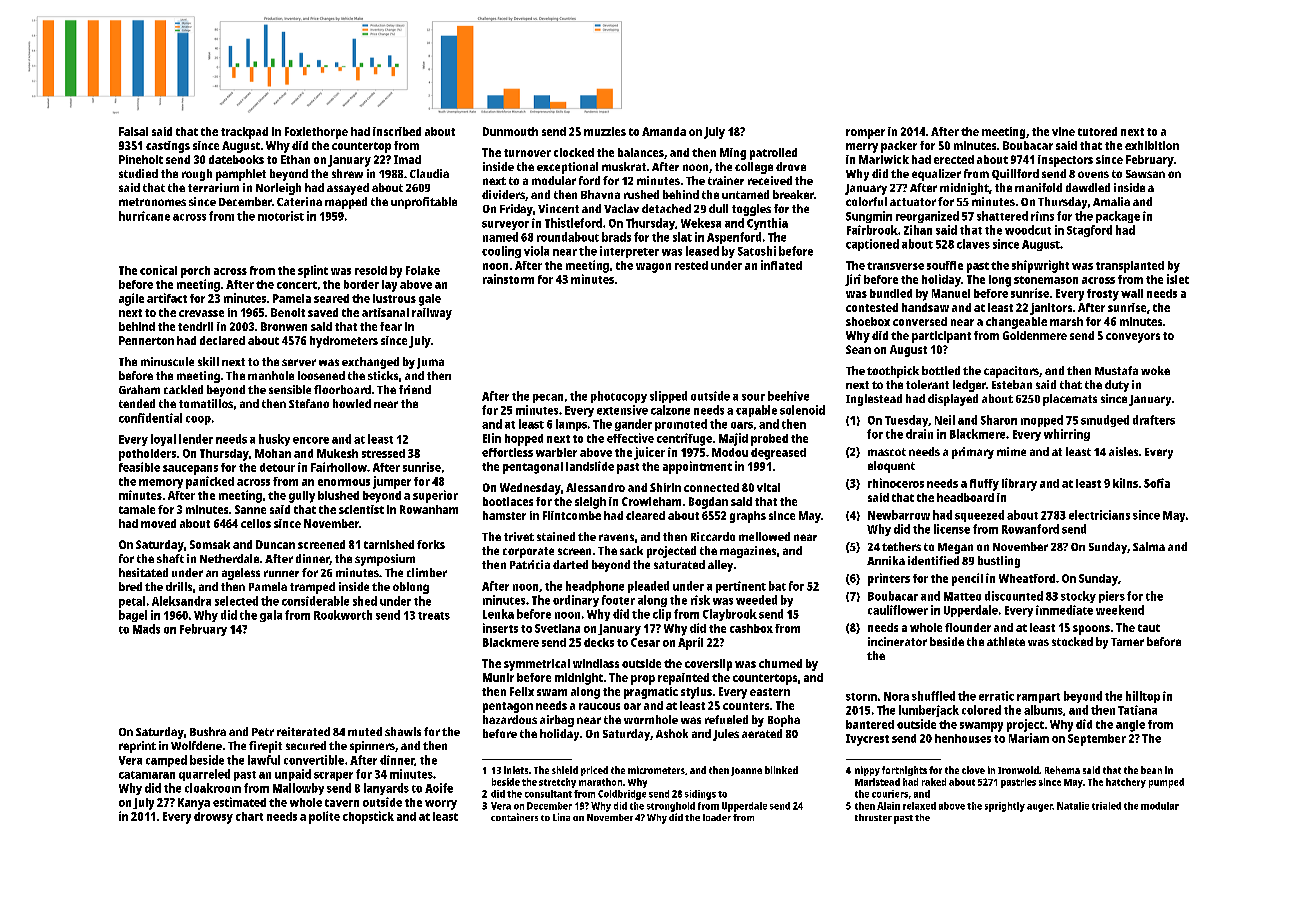 The width and height of the image is (1308, 924). Describe the element at coordinates (574, 152) in the image. I see `clocked` at that location.
